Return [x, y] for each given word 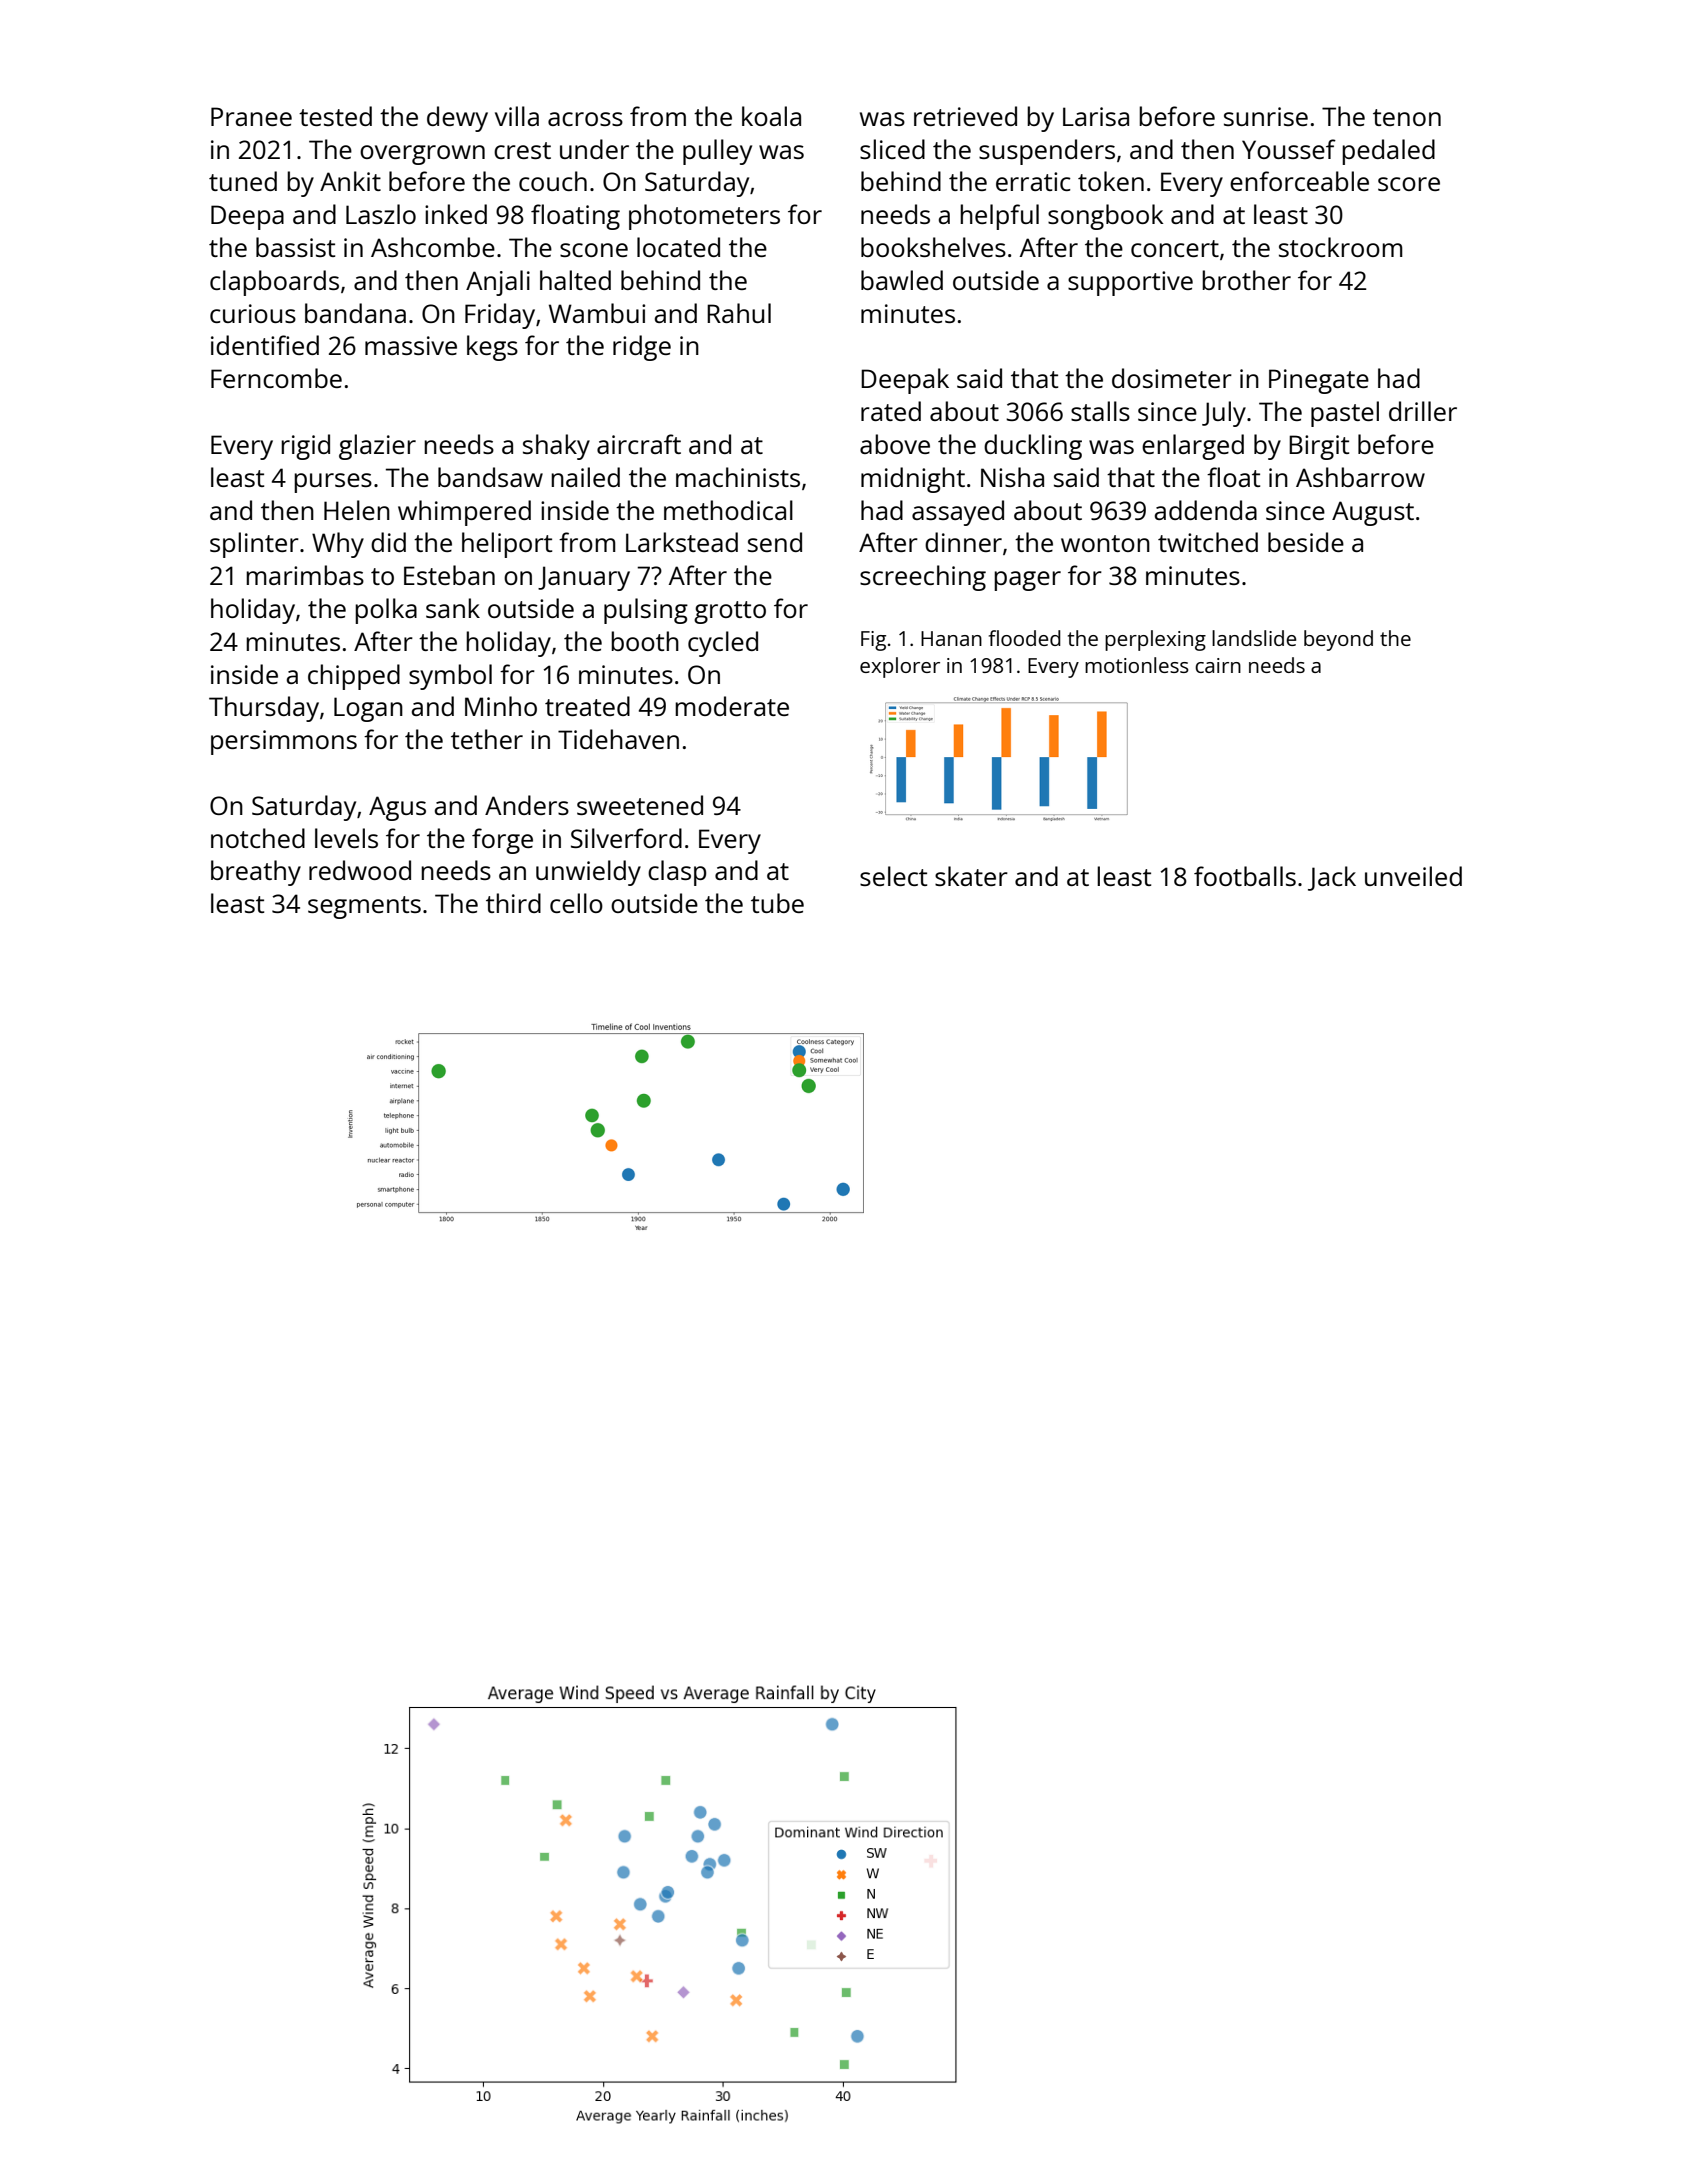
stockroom [1341, 247]
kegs [492, 348]
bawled [902, 280]
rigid [305, 447]
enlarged [1193, 447]
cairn [1218, 665]
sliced [892, 149]
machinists [738, 477]
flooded [1025, 638]
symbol [450, 677]
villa [517, 116]
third [513, 903]
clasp [677, 873]
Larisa [1096, 116]
